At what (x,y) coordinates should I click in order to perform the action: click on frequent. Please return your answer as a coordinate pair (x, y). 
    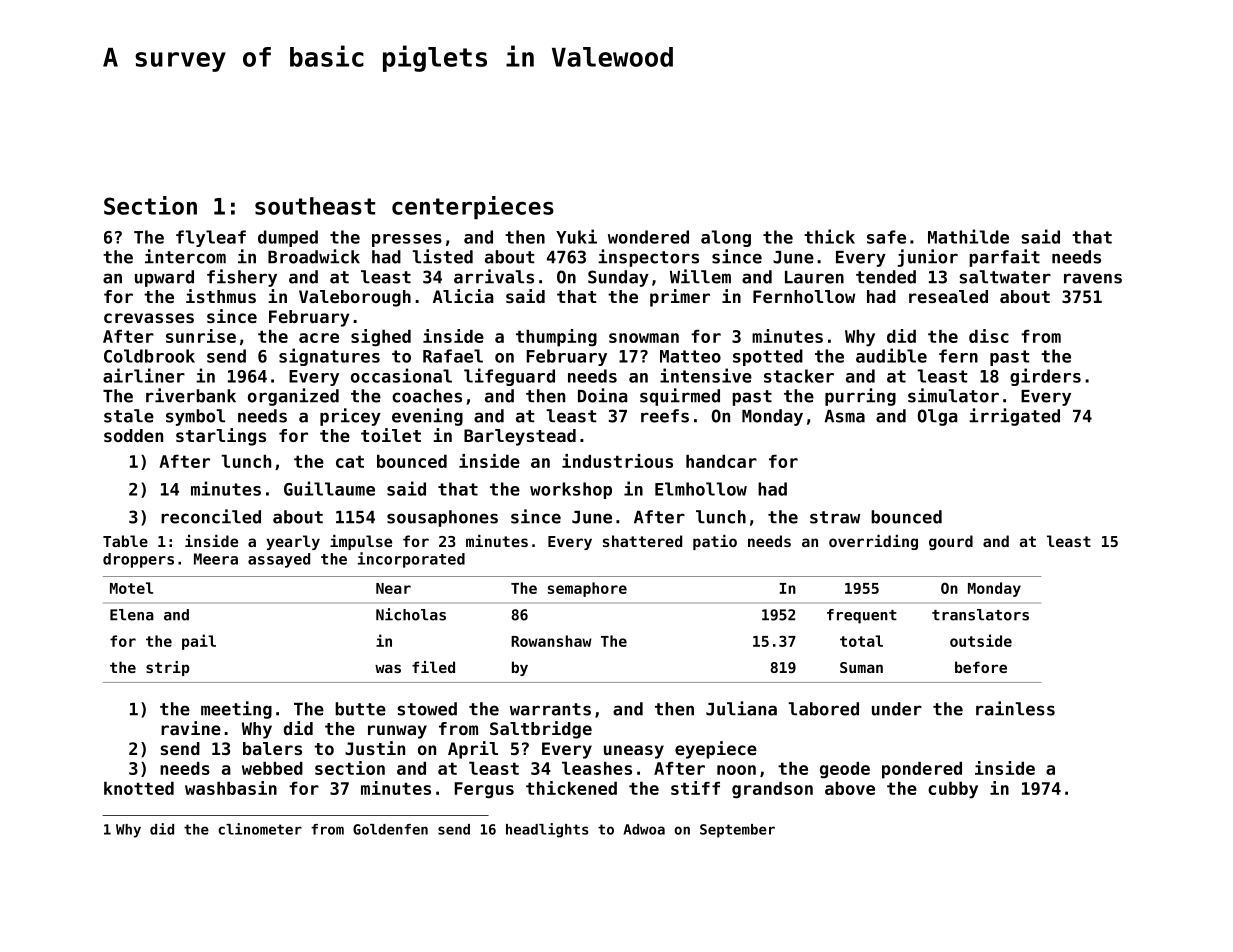
    Looking at the image, I should click on (862, 616).
